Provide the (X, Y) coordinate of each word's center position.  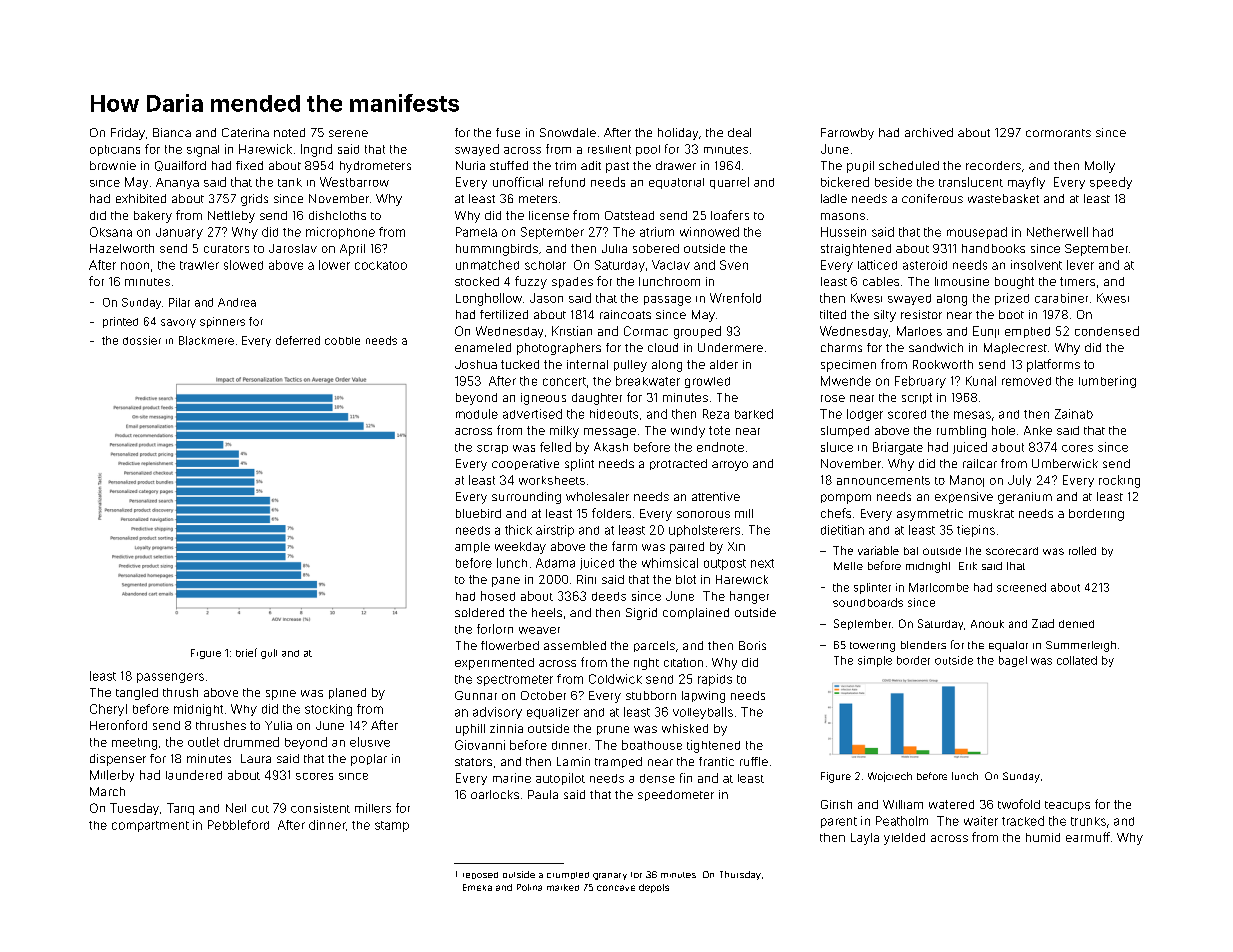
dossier (142, 340)
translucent (971, 182)
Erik (968, 566)
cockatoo (381, 265)
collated (1077, 660)
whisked (685, 728)
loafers (730, 215)
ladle (834, 198)
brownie (113, 165)
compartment (150, 826)
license (549, 215)
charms (841, 347)
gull (269, 654)
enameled (483, 347)
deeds (609, 596)
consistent (320, 808)
